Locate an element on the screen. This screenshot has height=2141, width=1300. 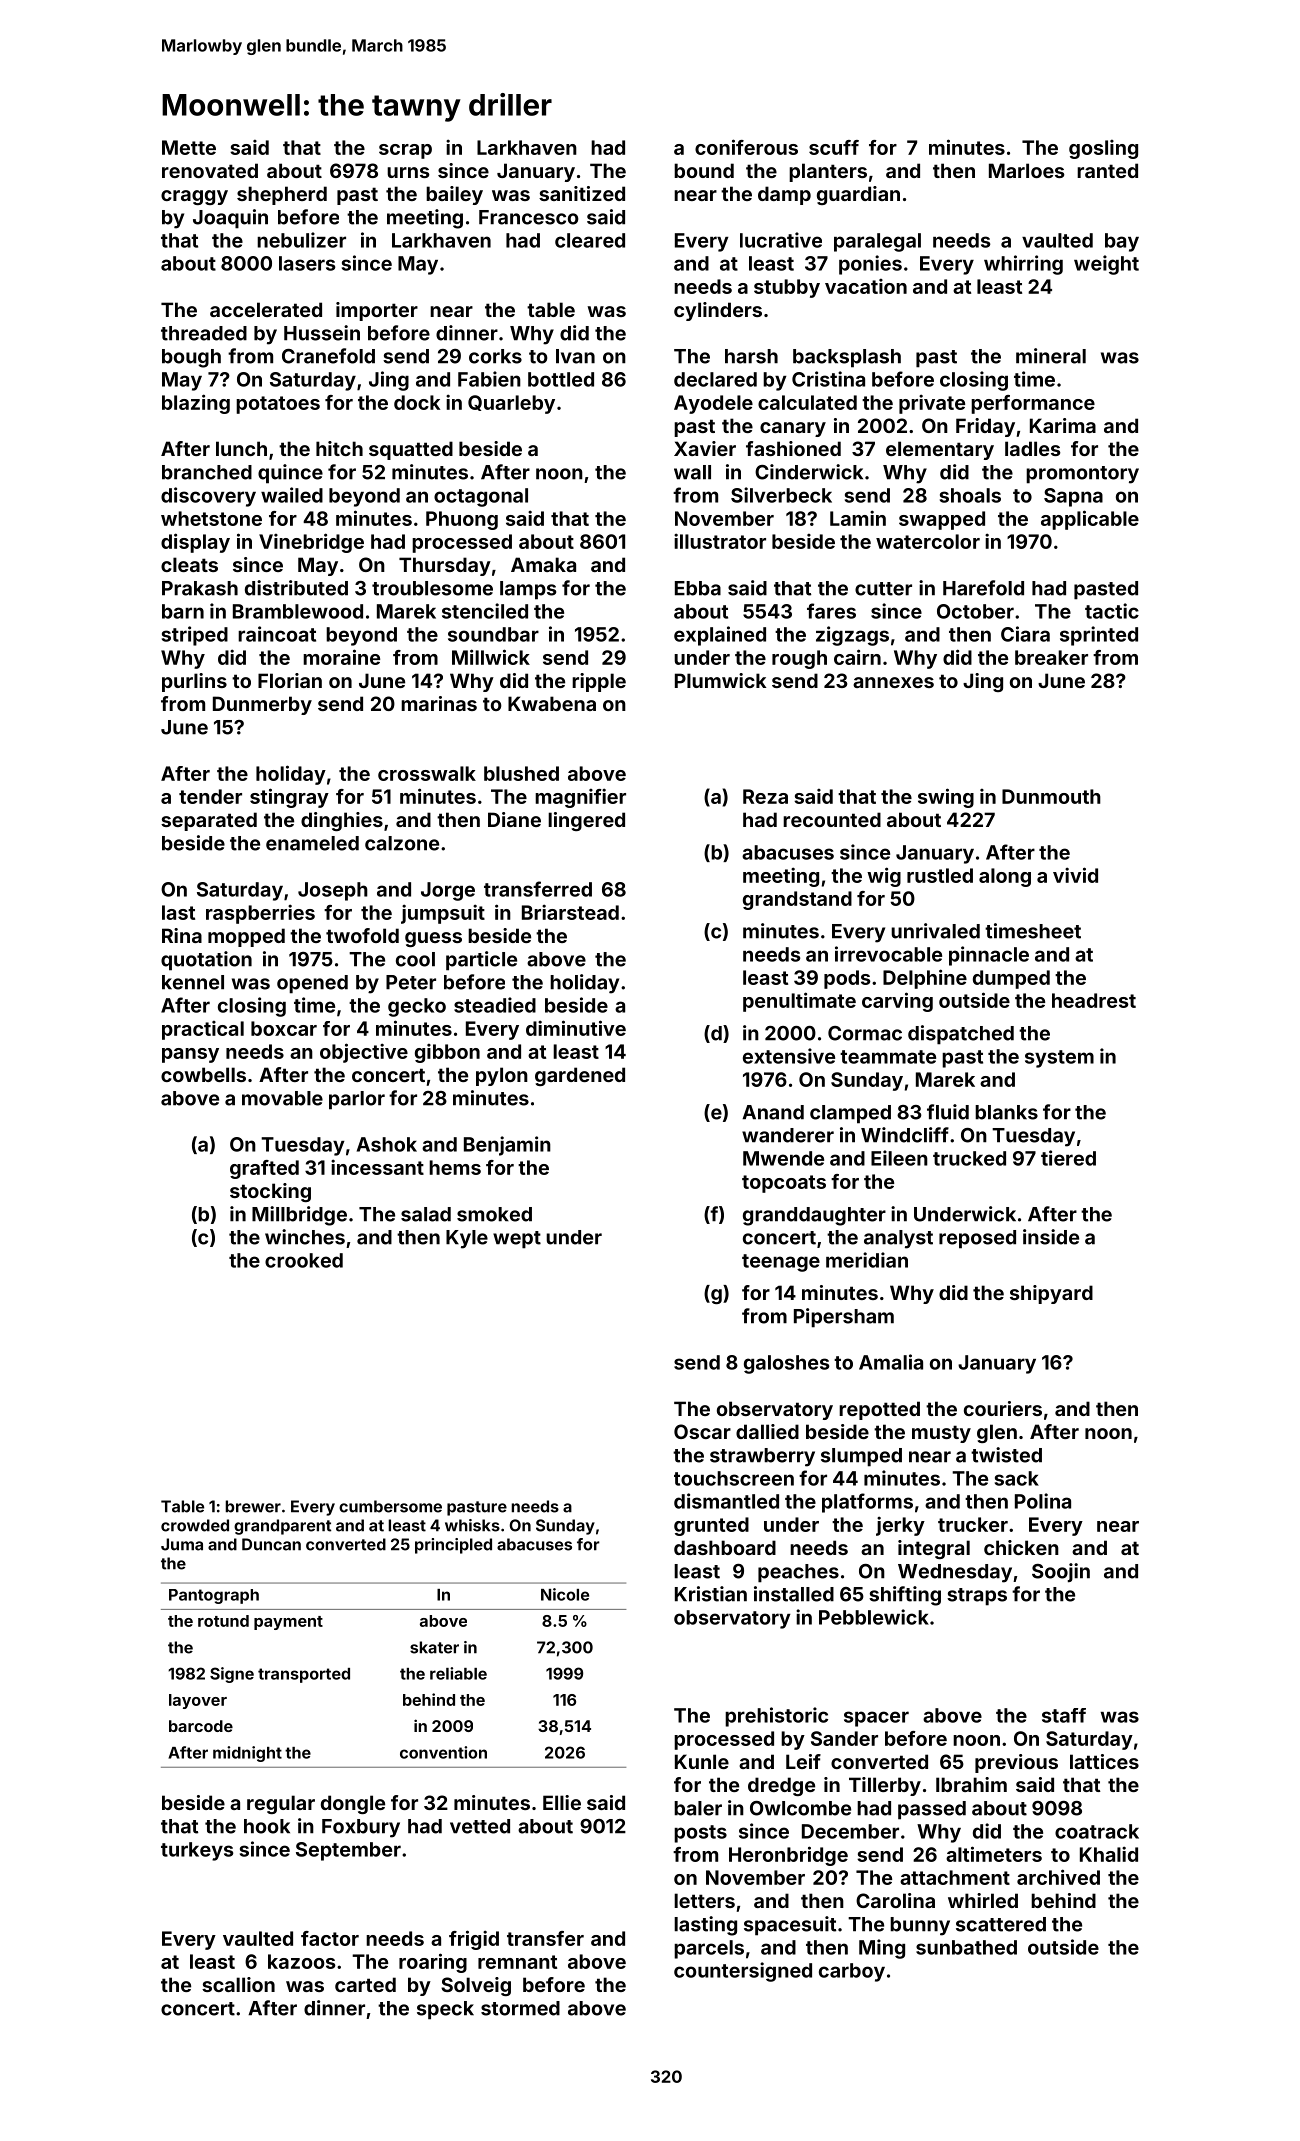
skater is located at coordinates (434, 1647).
